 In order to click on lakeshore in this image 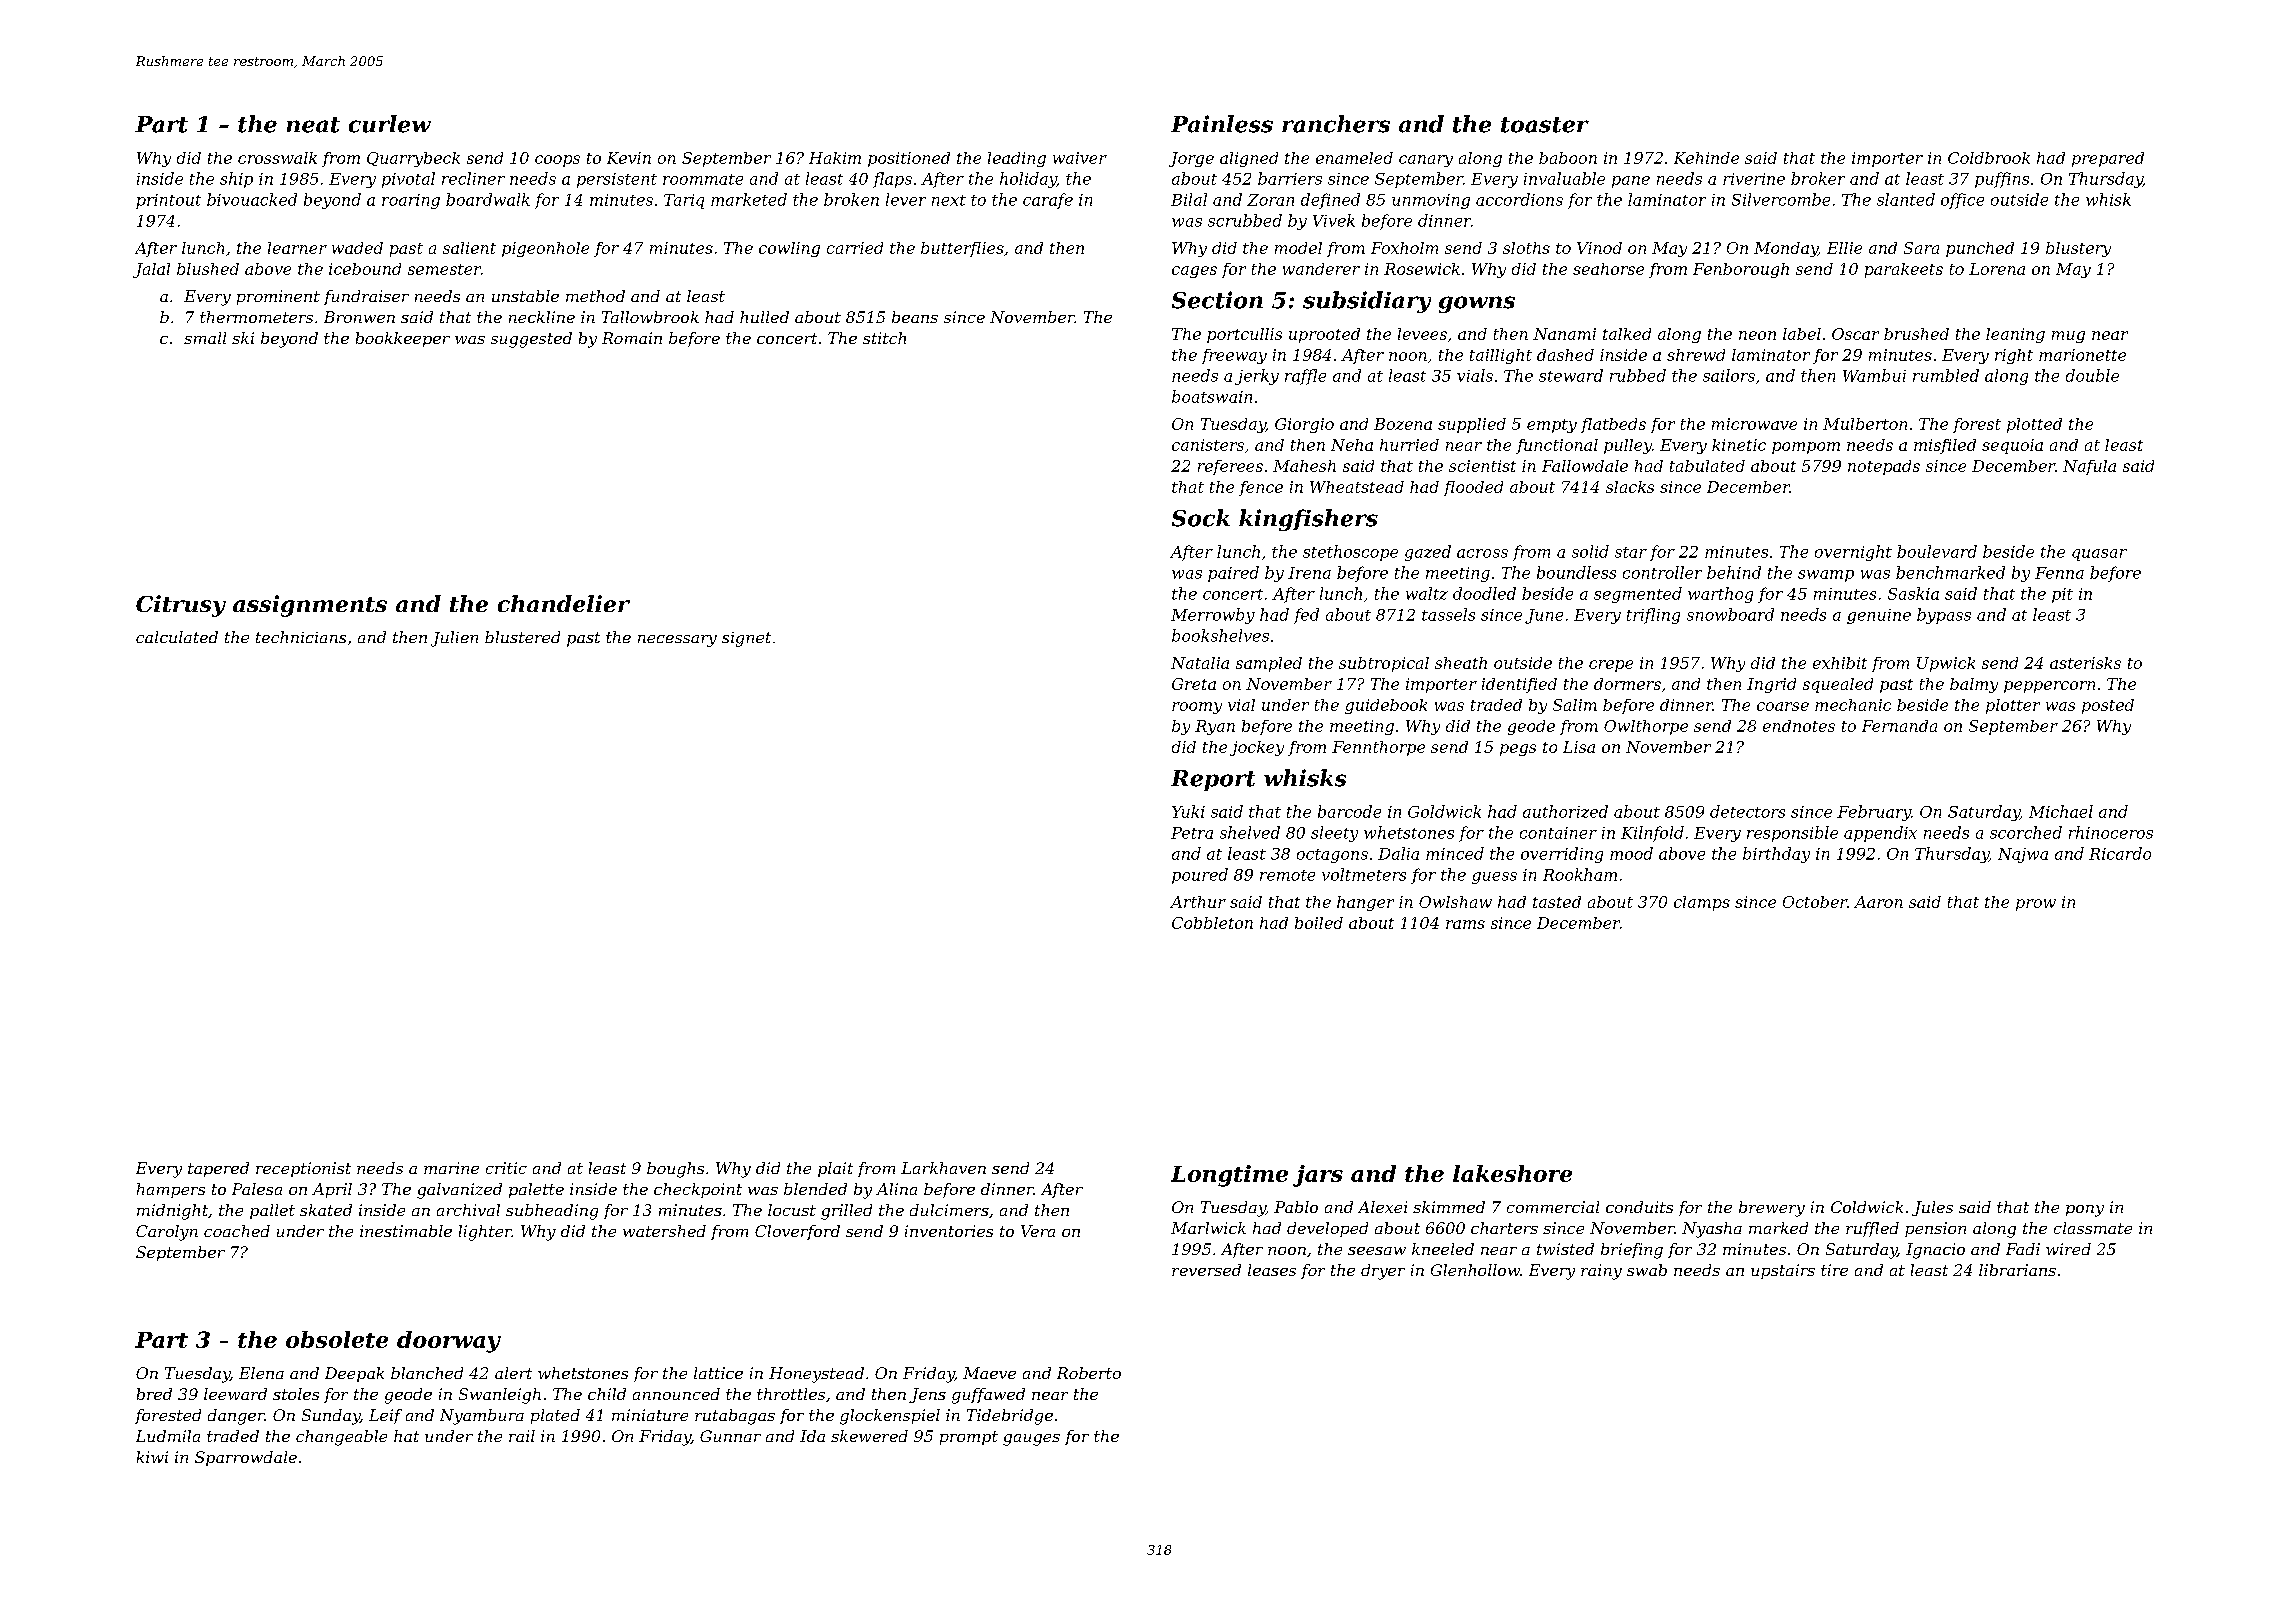, I will do `click(1512, 1173)`.
